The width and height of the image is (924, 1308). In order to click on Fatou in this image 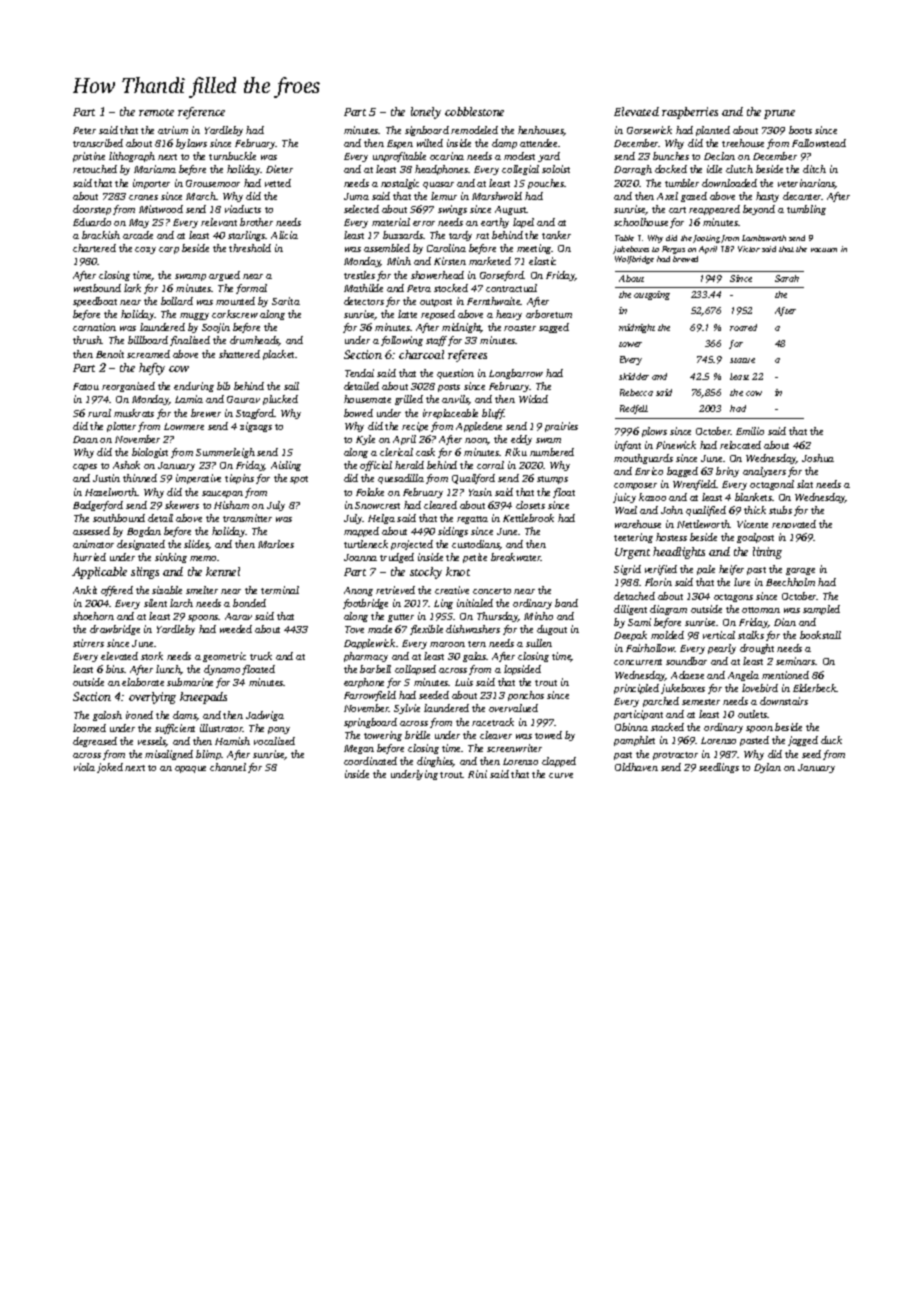, I will do `click(86, 386)`.
